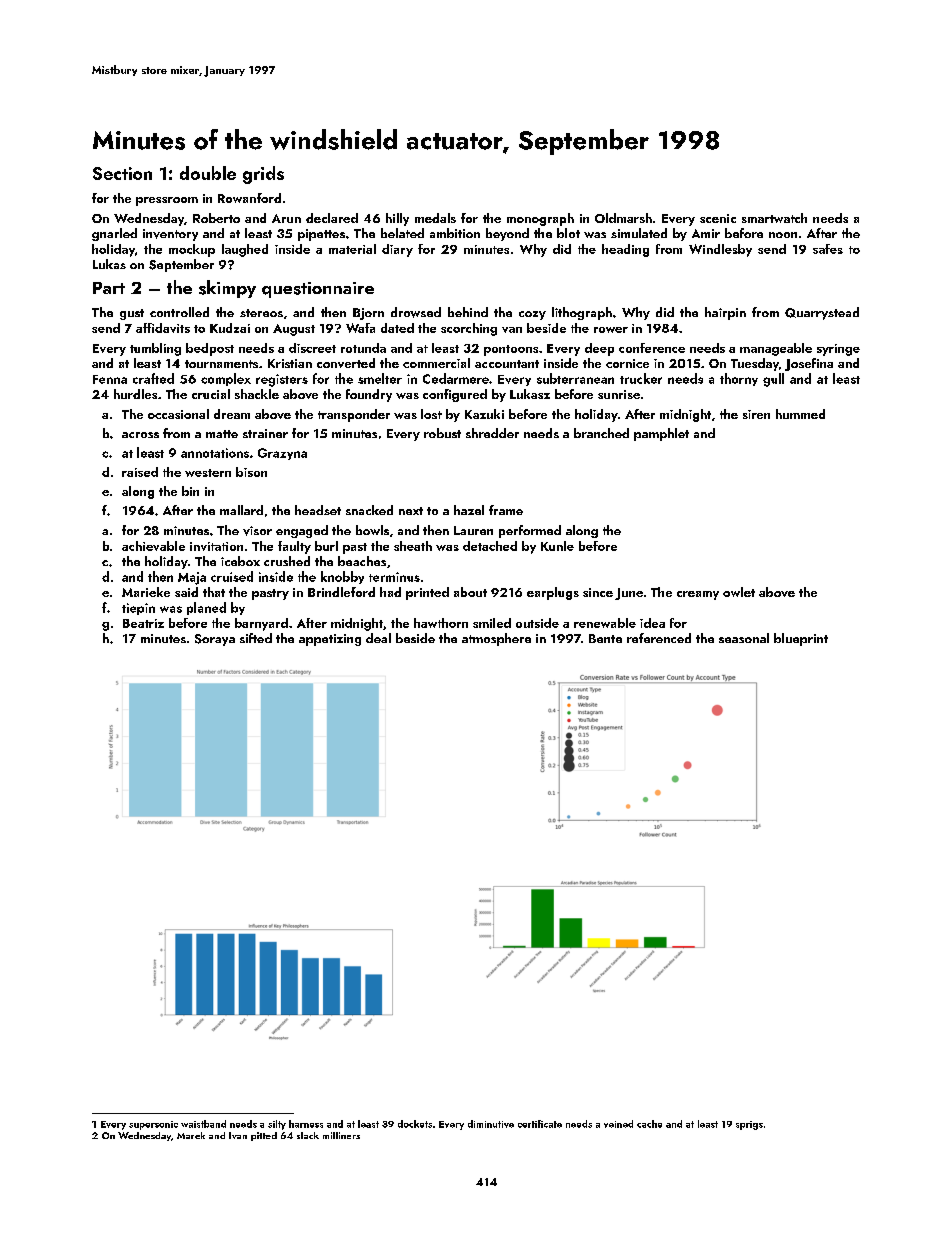 This document has height=1233, width=952. I want to click on engaged, so click(302, 531).
